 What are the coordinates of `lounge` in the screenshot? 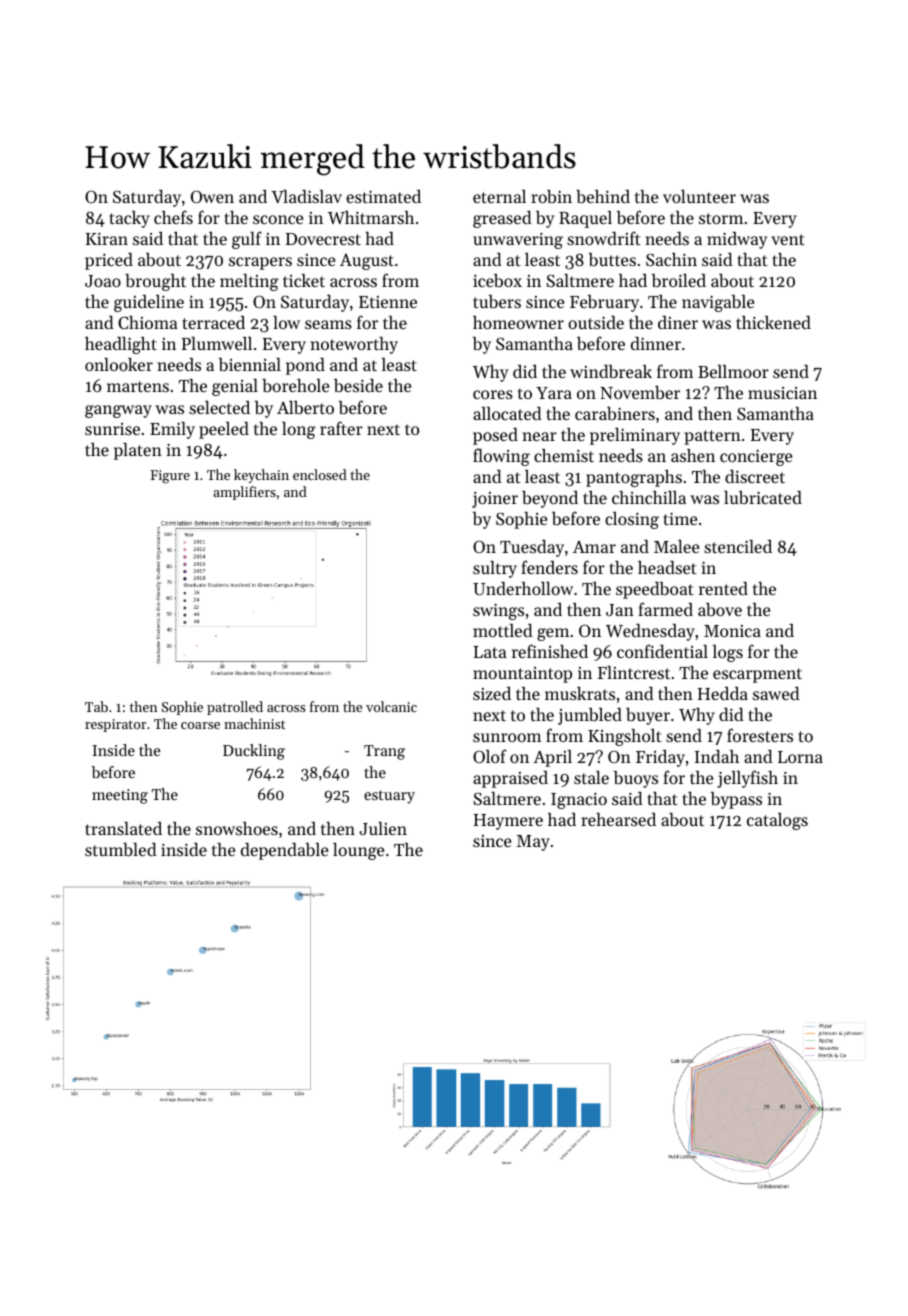 It's located at (358, 851).
